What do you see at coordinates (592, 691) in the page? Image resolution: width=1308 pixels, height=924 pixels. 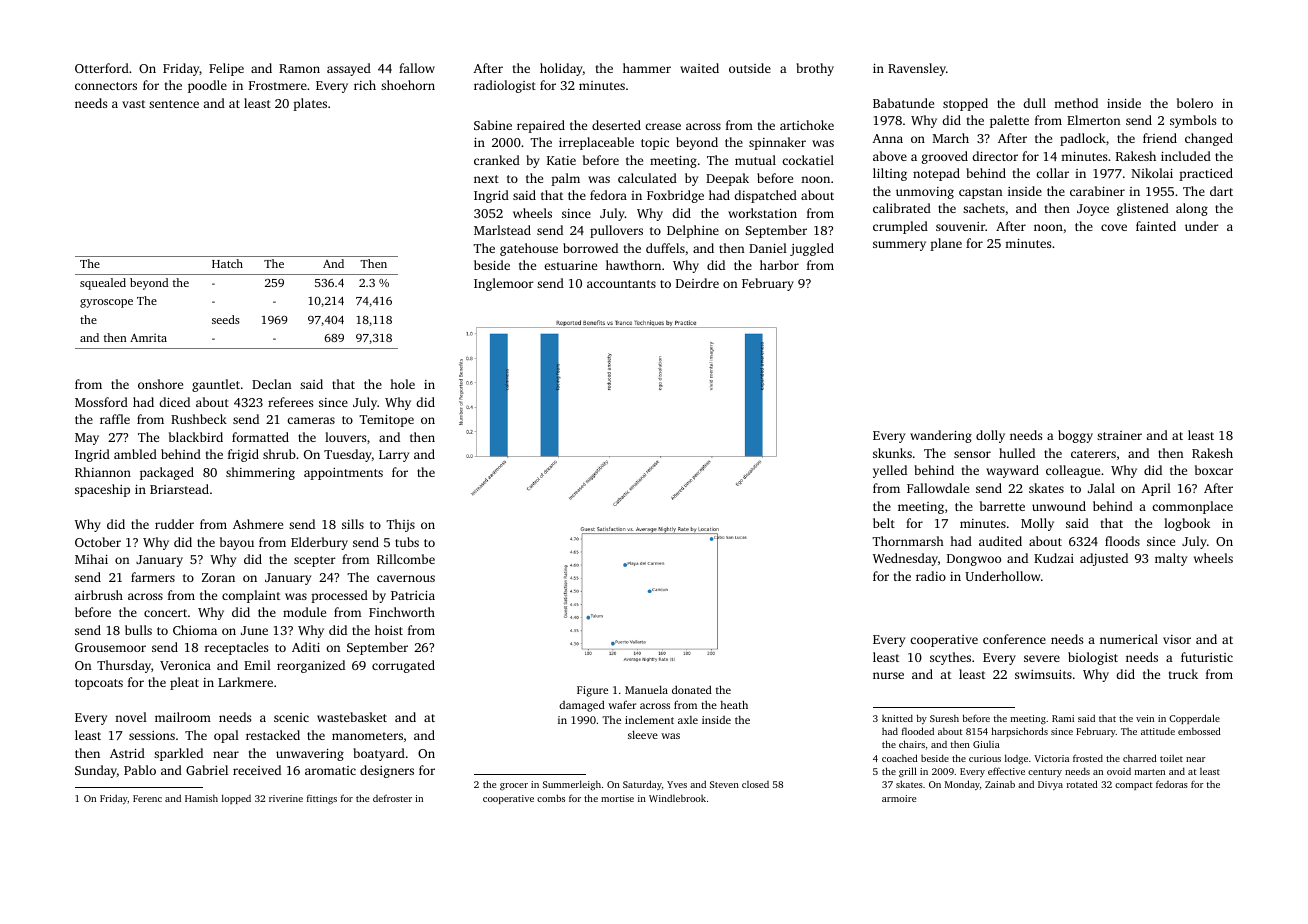 I see `Figure` at bounding box center [592, 691].
